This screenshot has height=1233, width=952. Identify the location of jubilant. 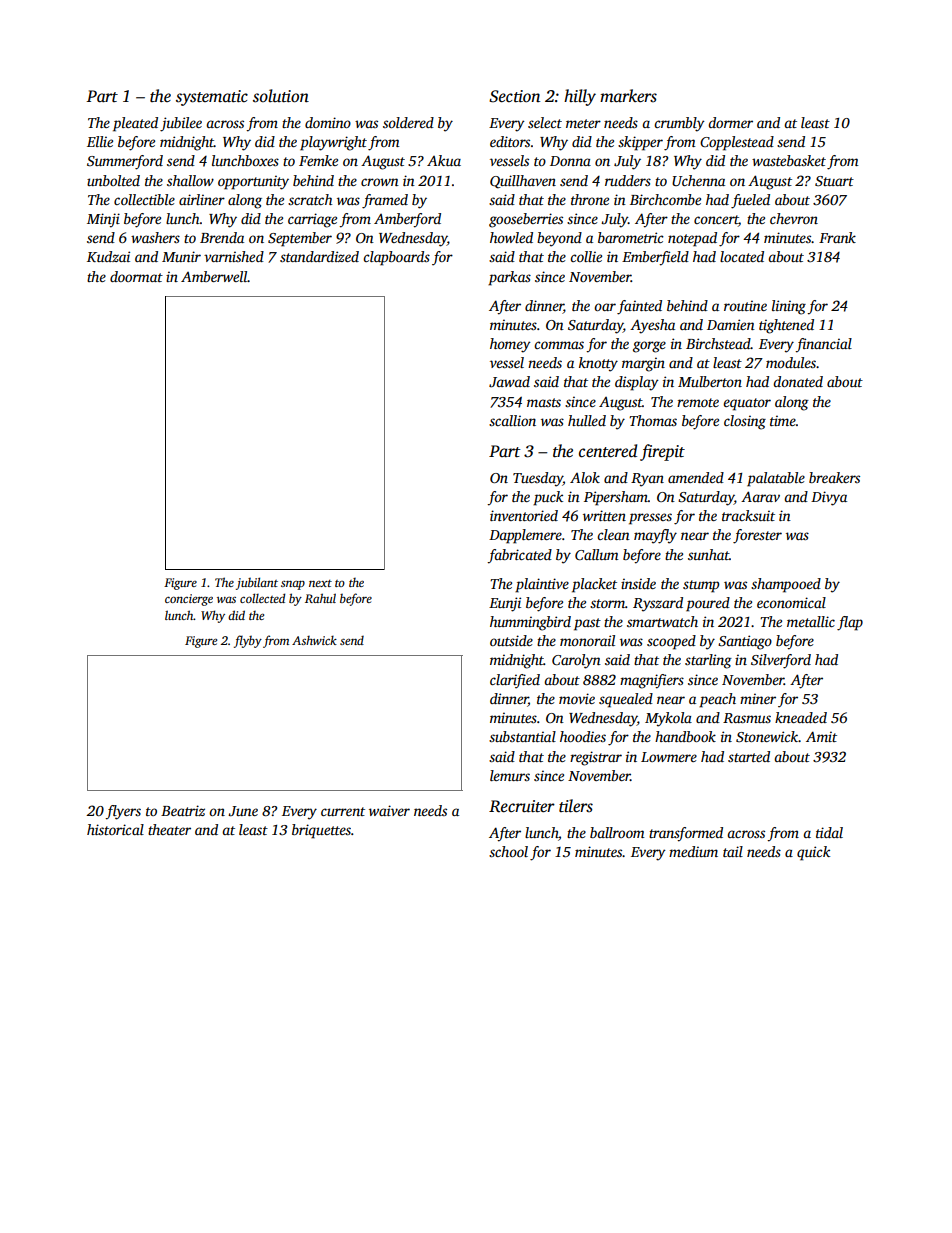
(257, 583).
